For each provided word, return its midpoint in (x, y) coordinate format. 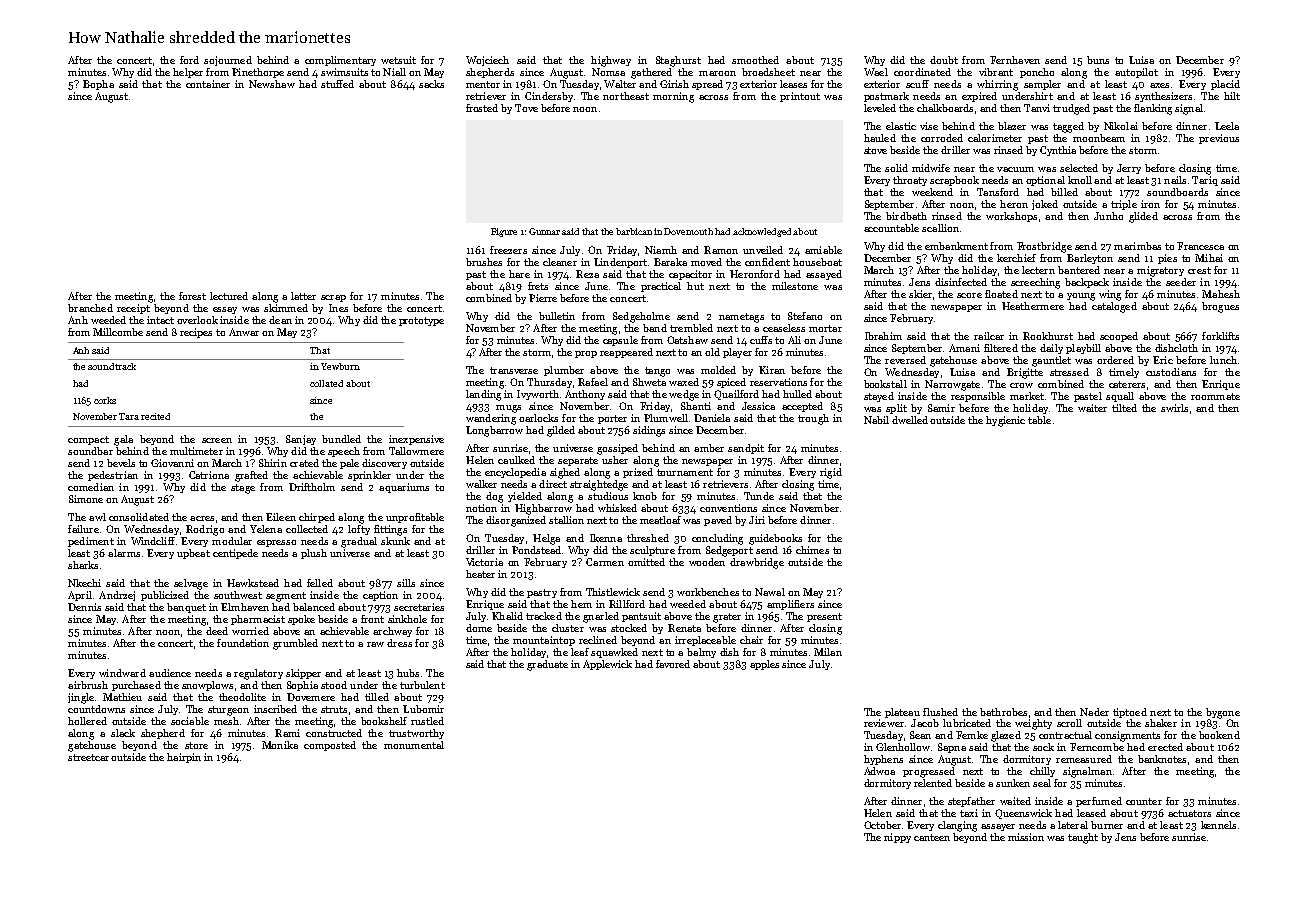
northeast (626, 96)
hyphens (883, 760)
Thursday (549, 383)
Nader (1094, 712)
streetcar (88, 757)
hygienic (1005, 421)
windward (122, 673)
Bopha (98, 85)
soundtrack (112, 366)
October (882, 825)
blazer (1012, 126)
